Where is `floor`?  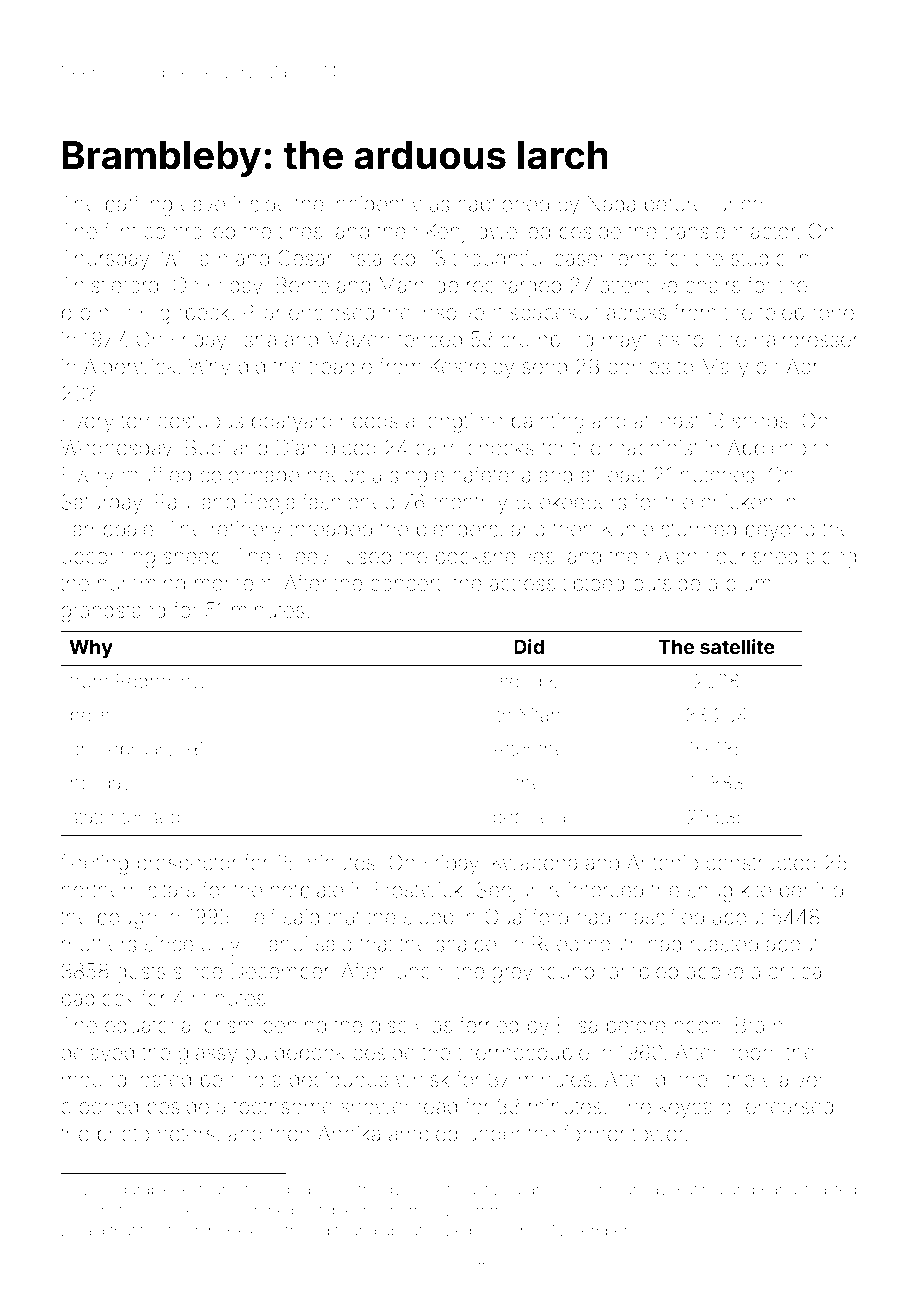
floor is located at coordinates (183, 1230).
